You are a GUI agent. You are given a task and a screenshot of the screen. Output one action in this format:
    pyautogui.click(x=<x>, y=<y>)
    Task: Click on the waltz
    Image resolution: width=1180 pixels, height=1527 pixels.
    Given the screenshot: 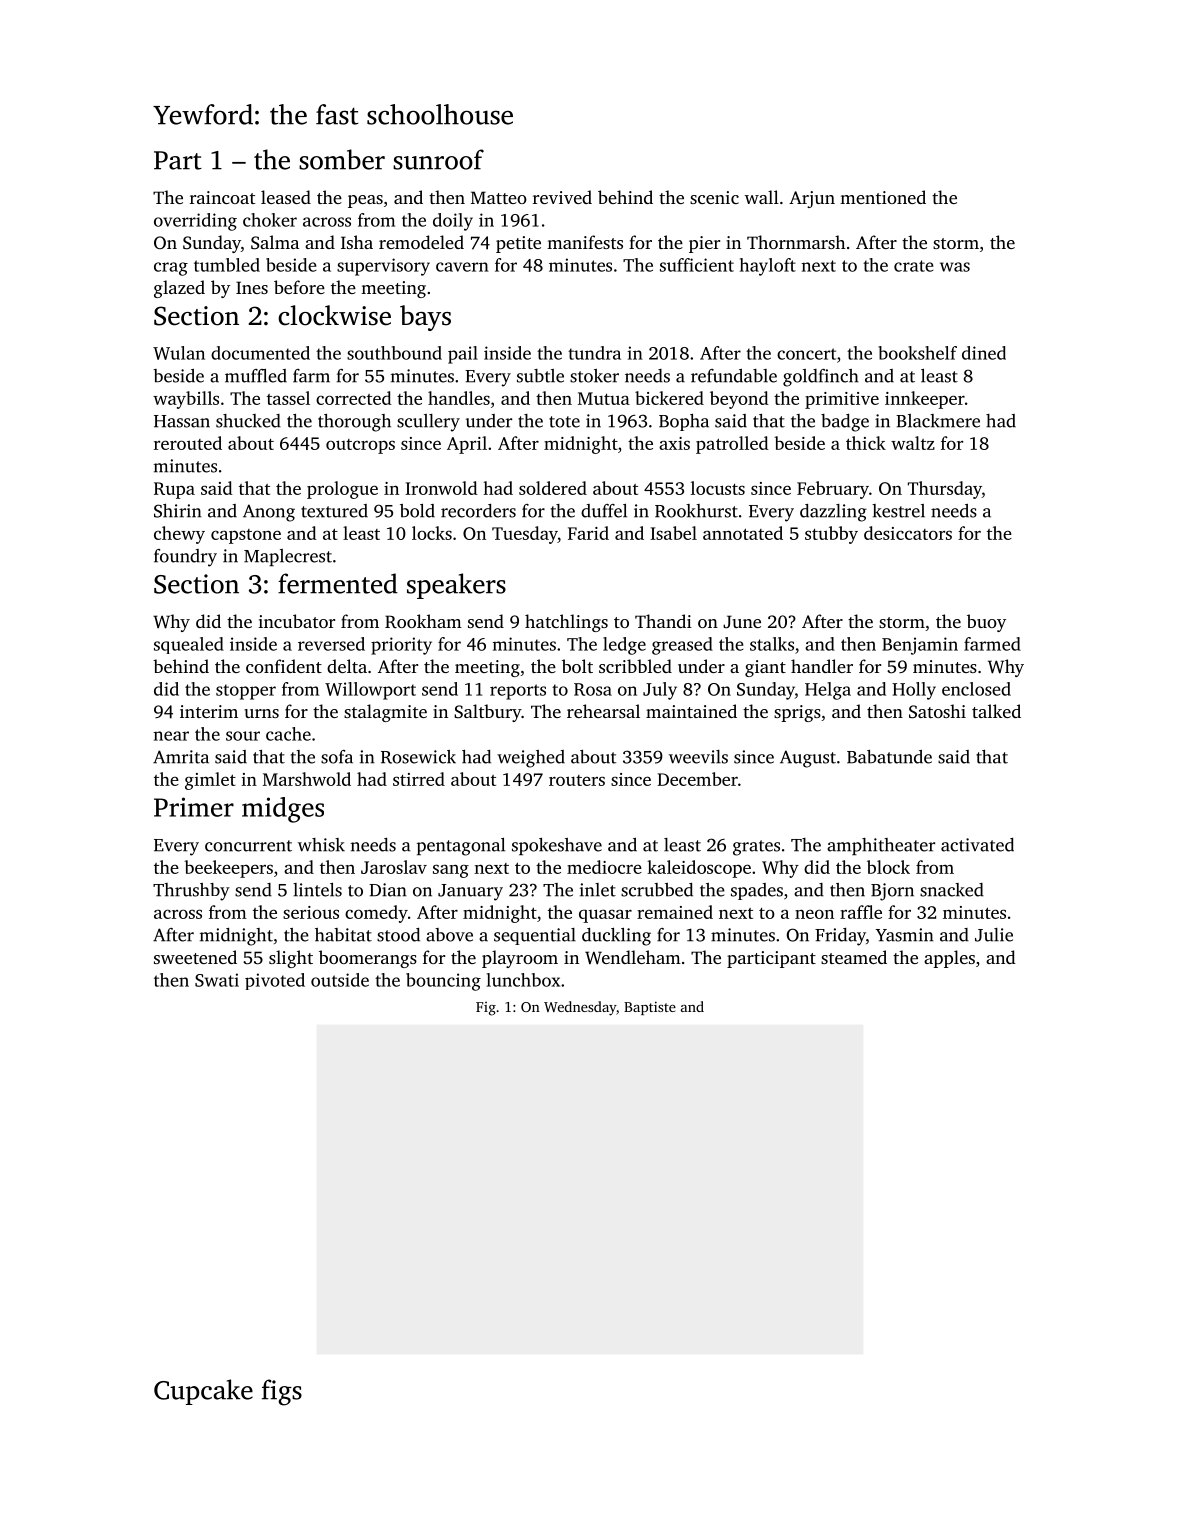 What is the action you would take?
    pyautogui.click(x=913, y=443)
